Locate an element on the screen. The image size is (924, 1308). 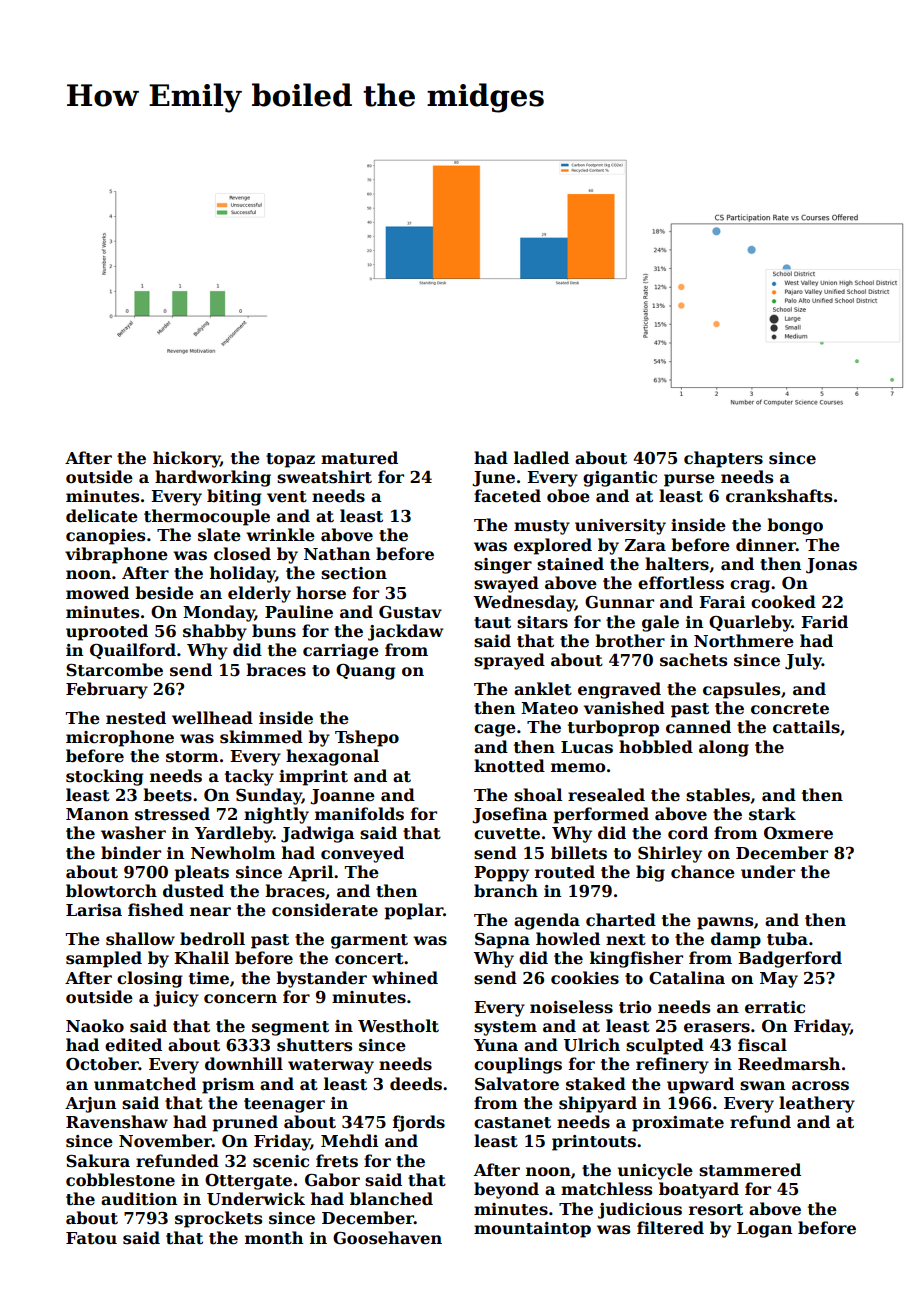
bedroll is located at coordinates (212, 939).
